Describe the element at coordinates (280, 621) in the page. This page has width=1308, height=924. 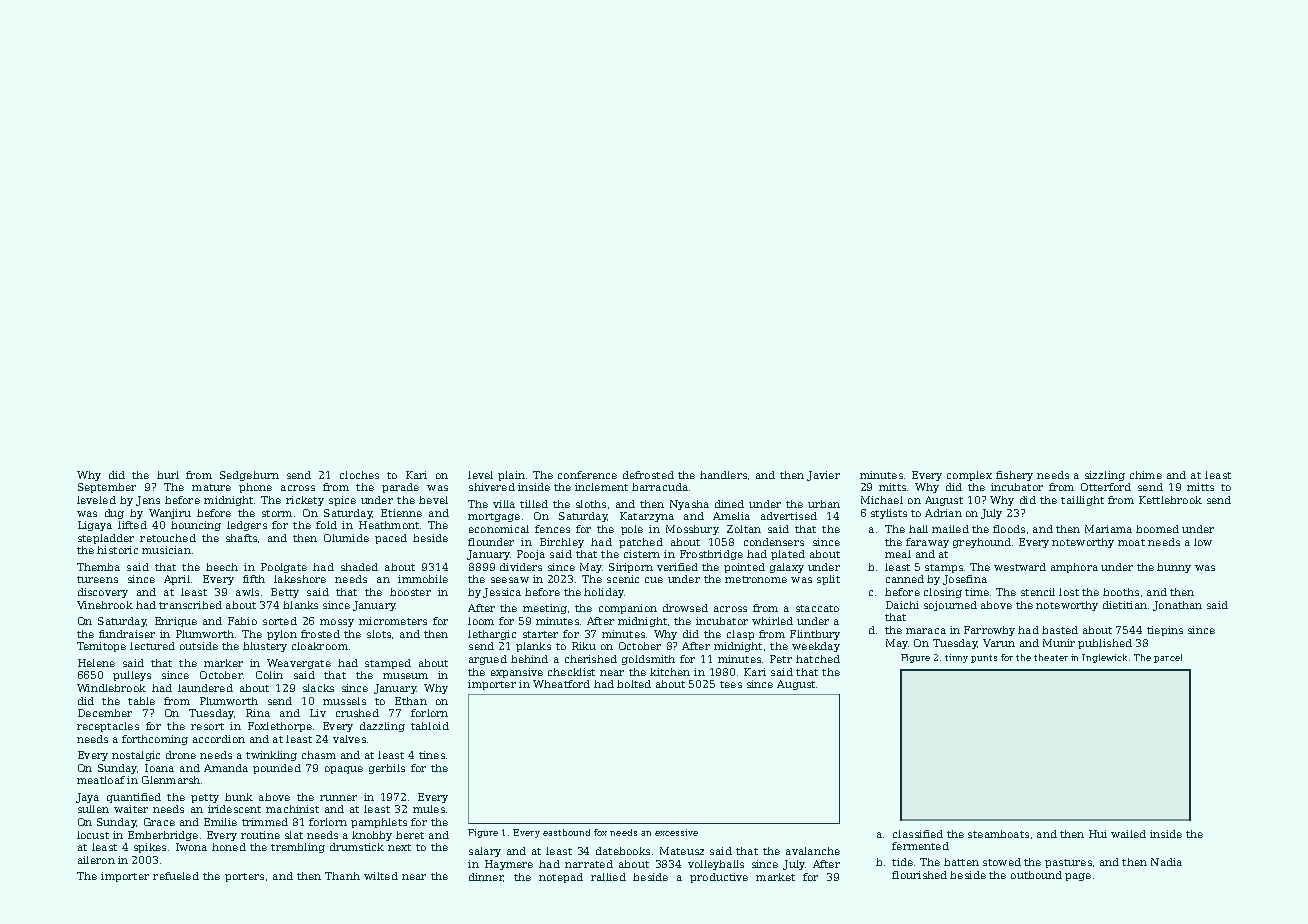
I see `sorted` at that location.
